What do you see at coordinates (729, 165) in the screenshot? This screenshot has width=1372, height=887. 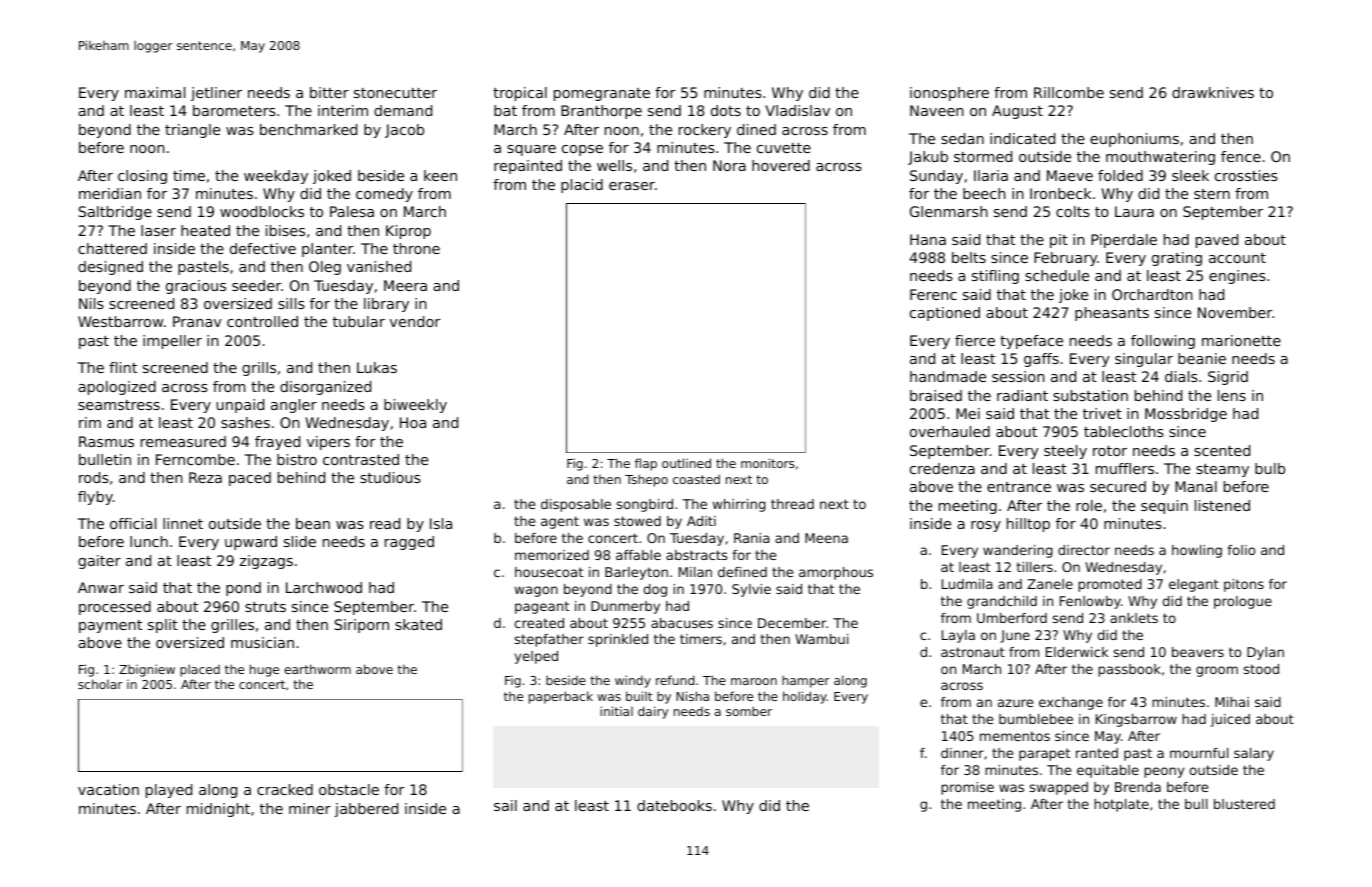 I see `Nora` at bounding box center [729, 165].
